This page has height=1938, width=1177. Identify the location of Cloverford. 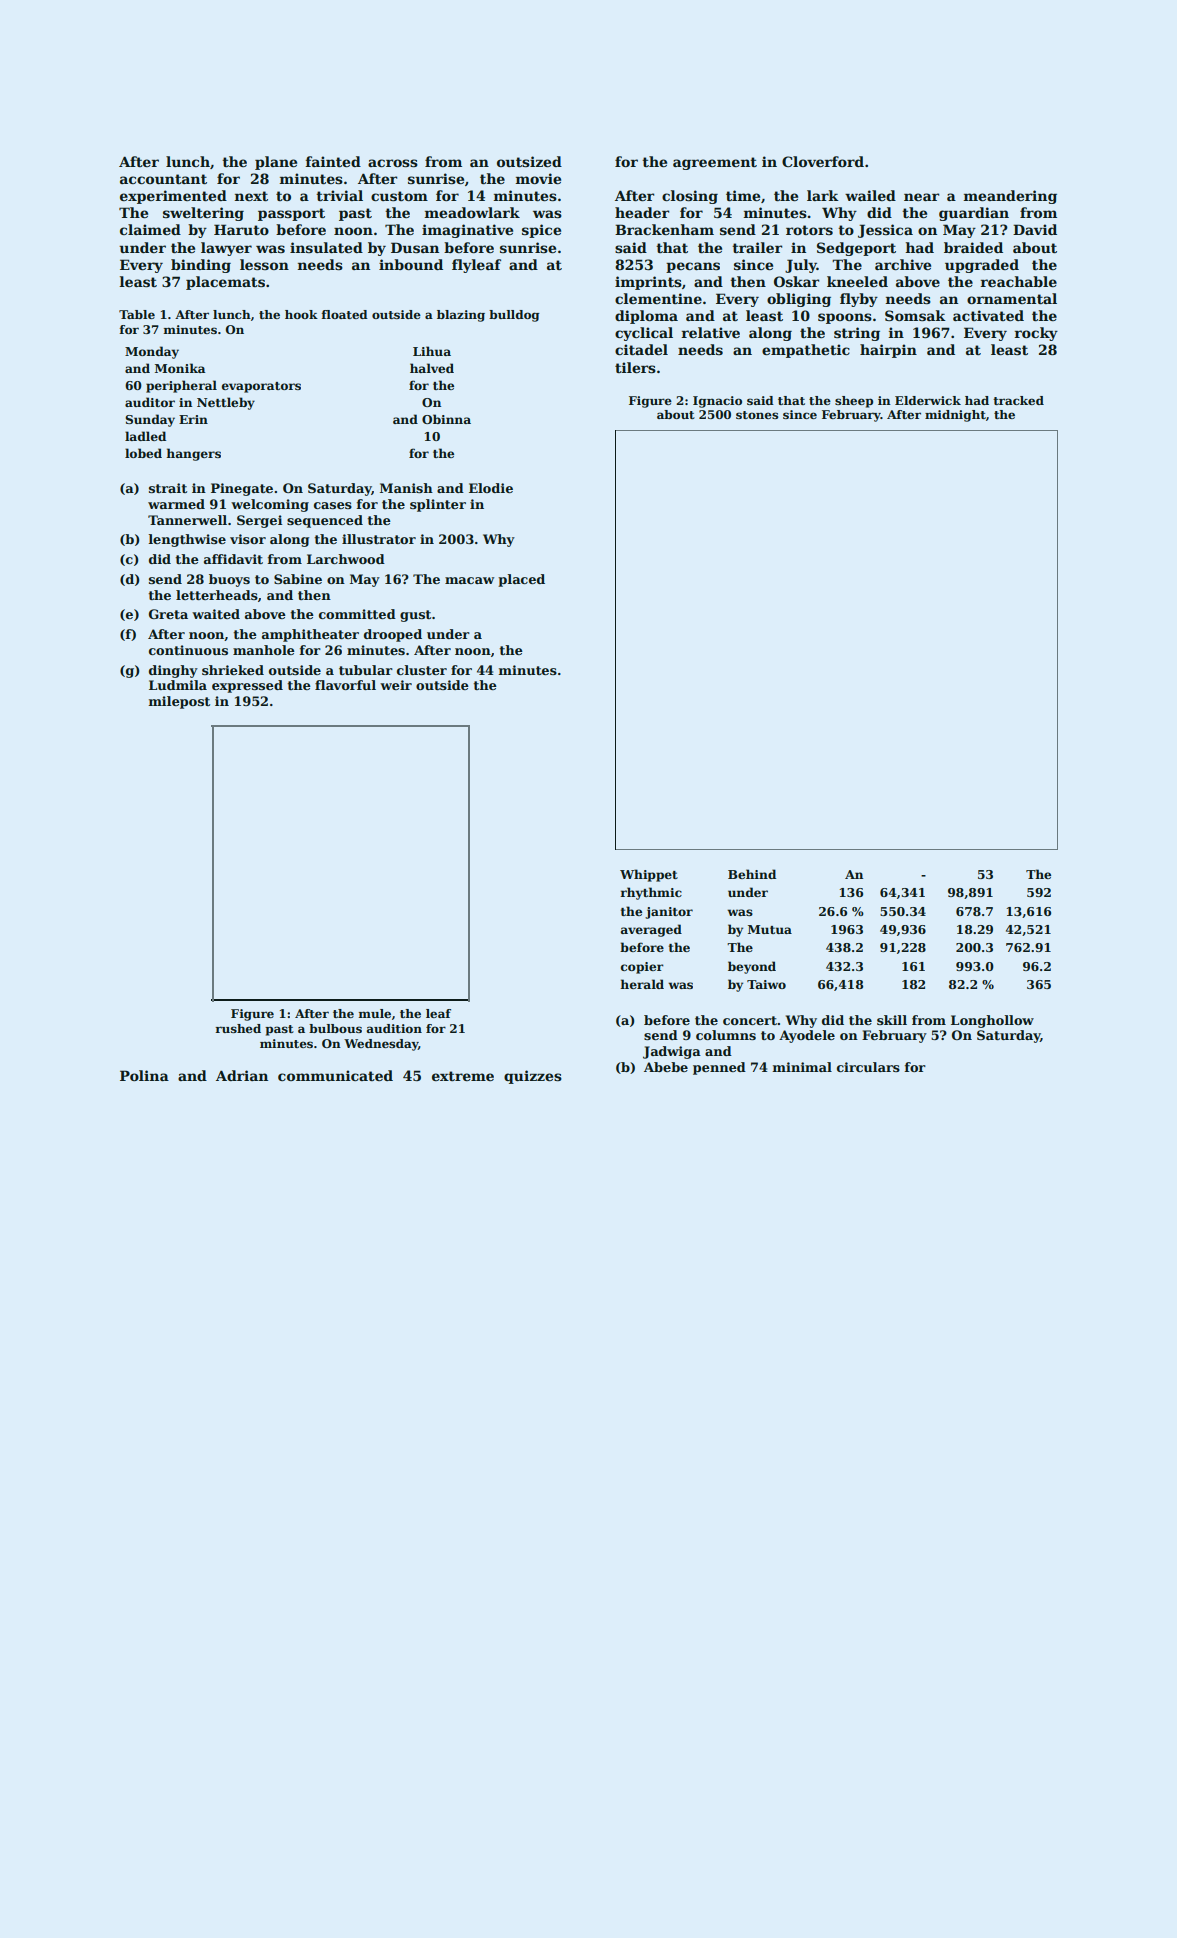
(823, 161).
